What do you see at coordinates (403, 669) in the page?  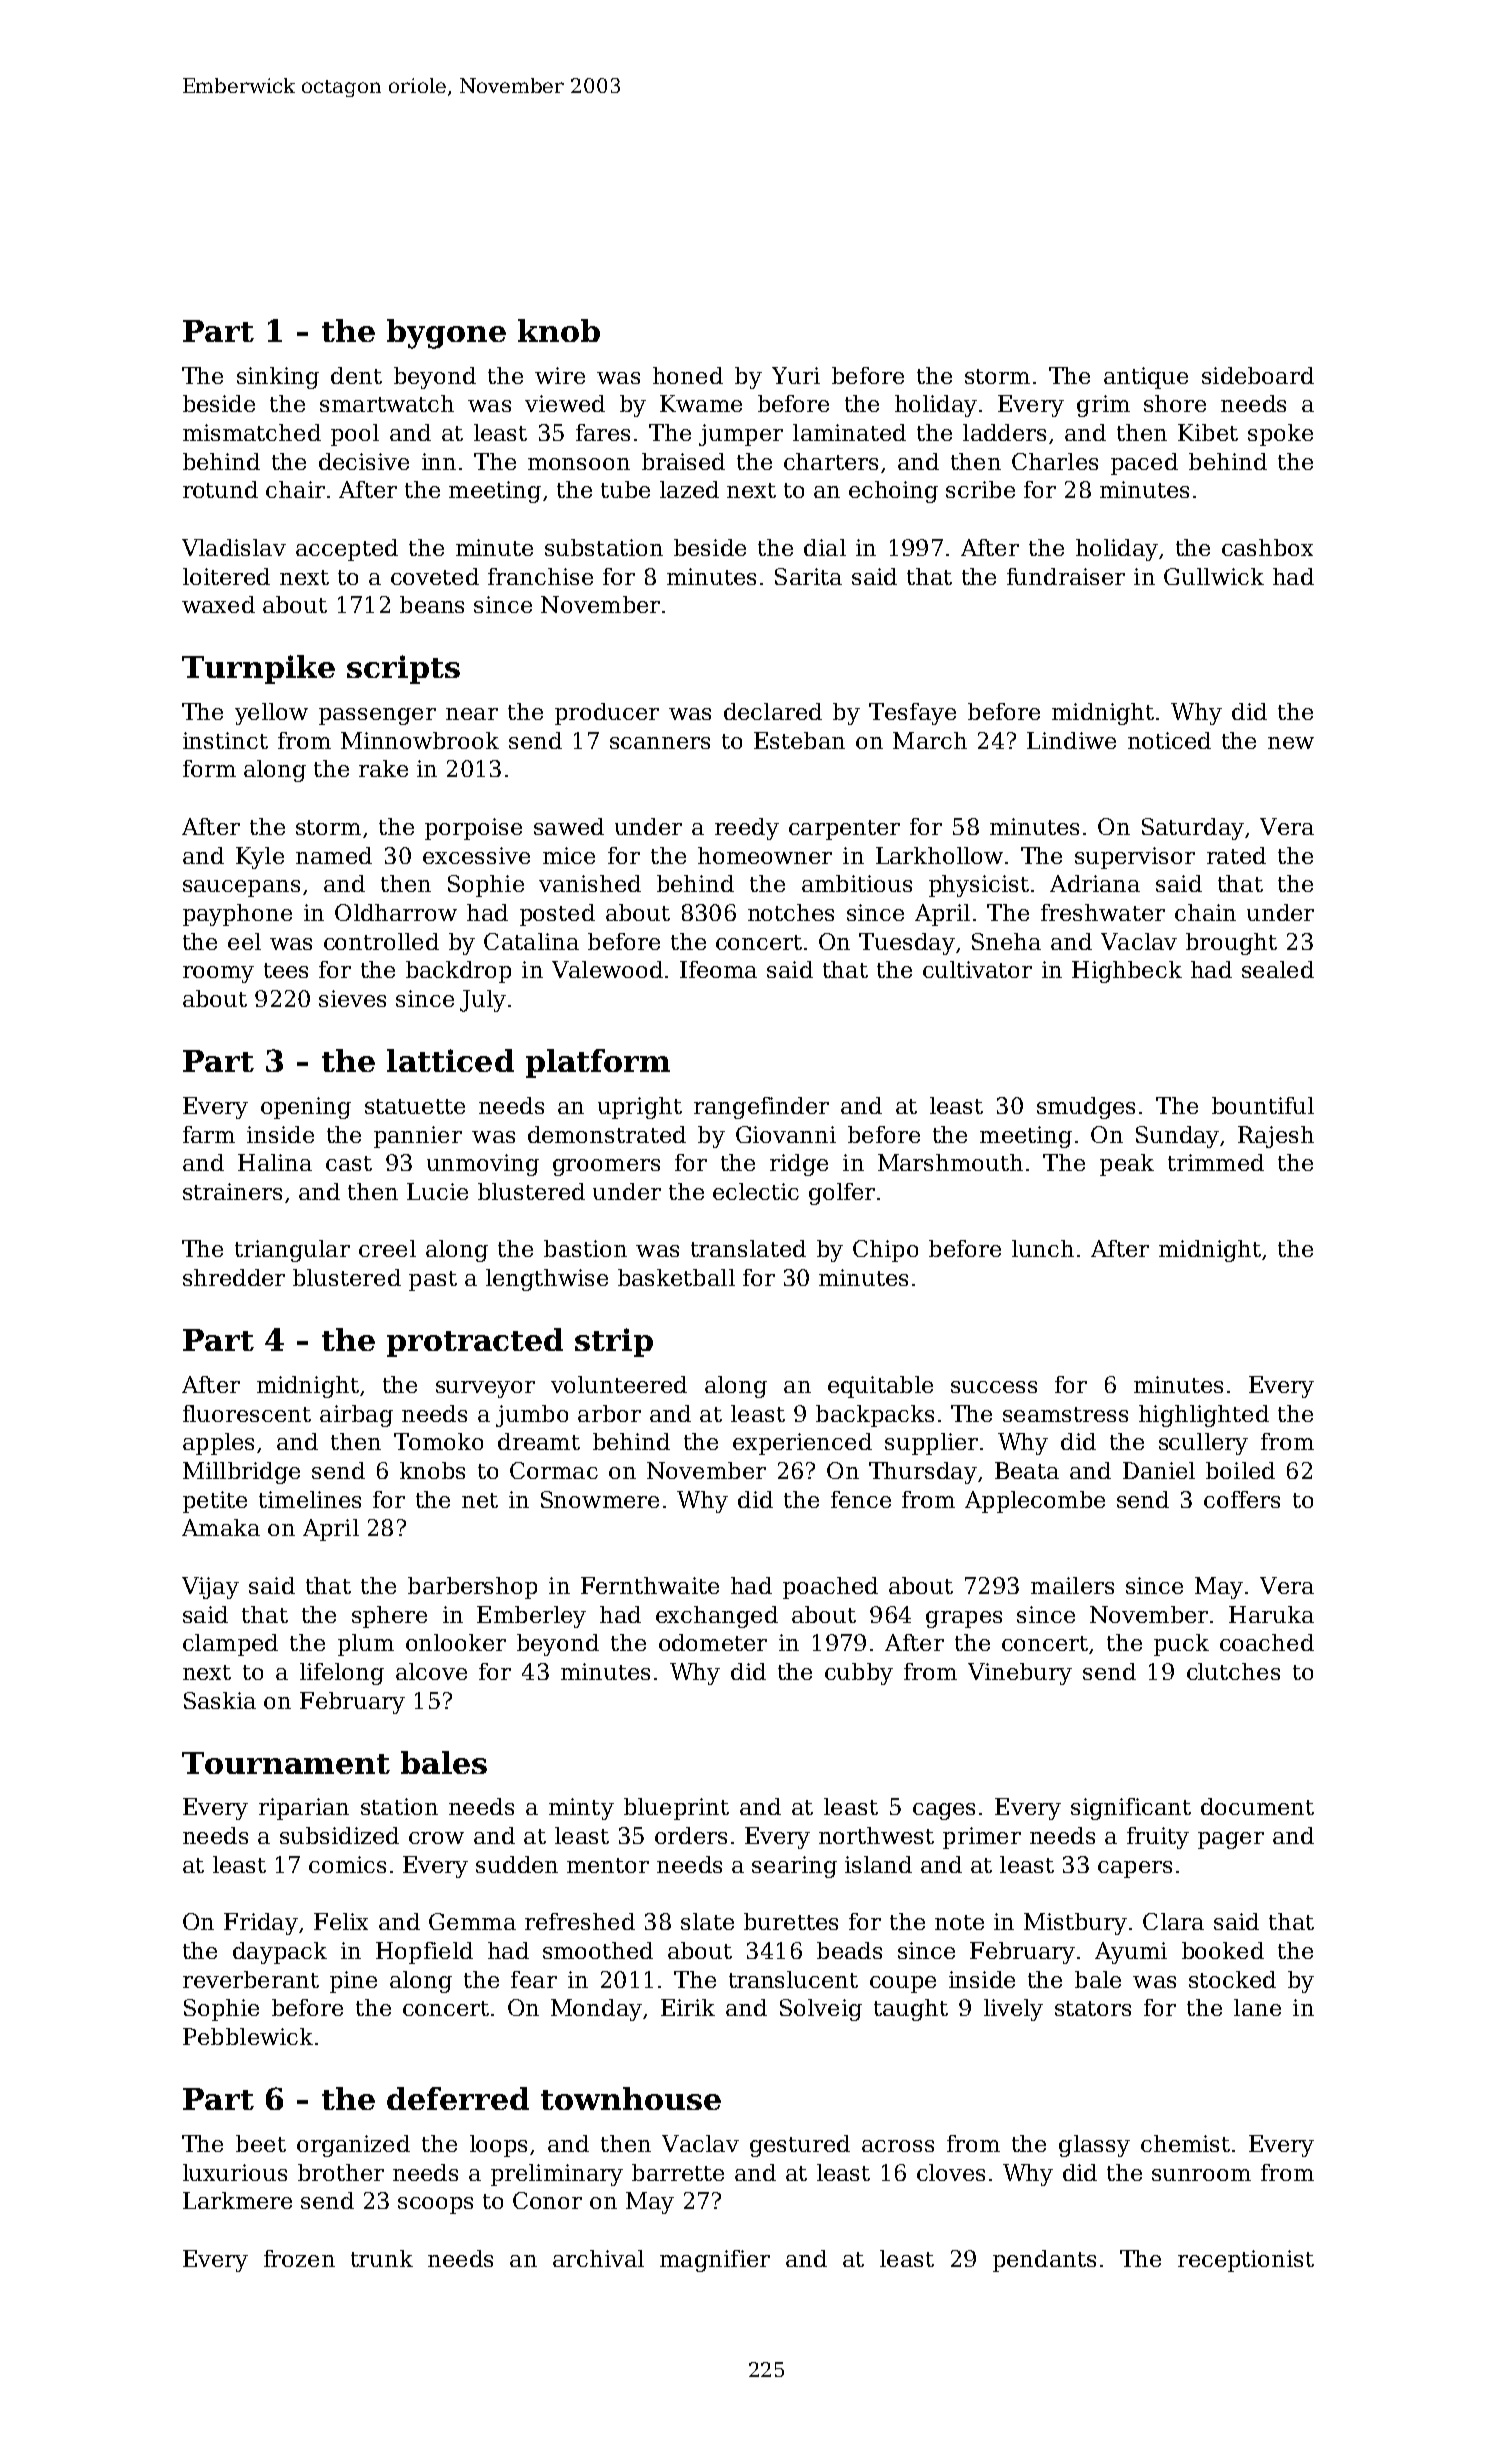 I see `scripts` at bounding box center [403, 669].
